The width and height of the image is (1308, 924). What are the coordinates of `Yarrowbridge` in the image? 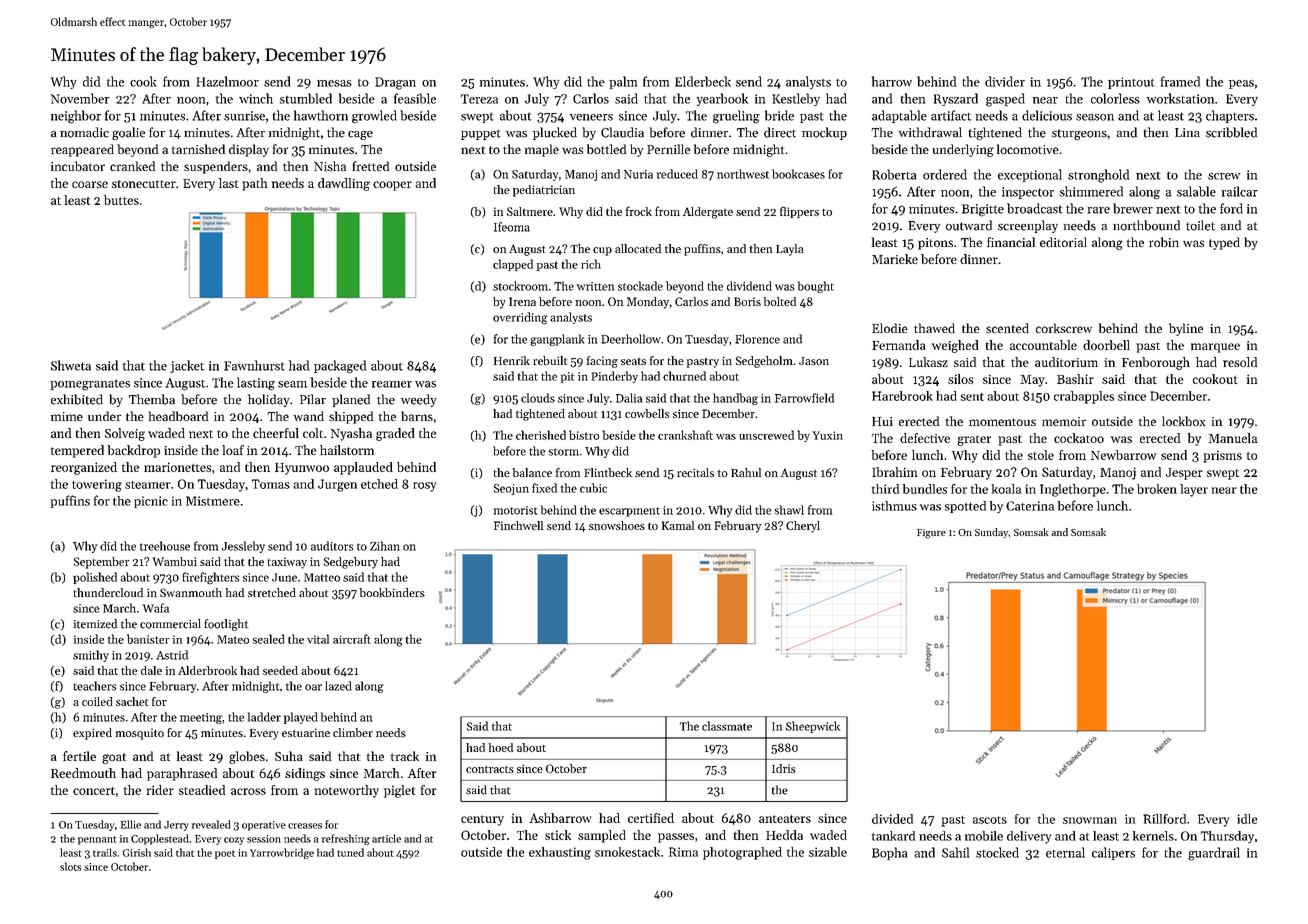 It's located at (282, 853).
